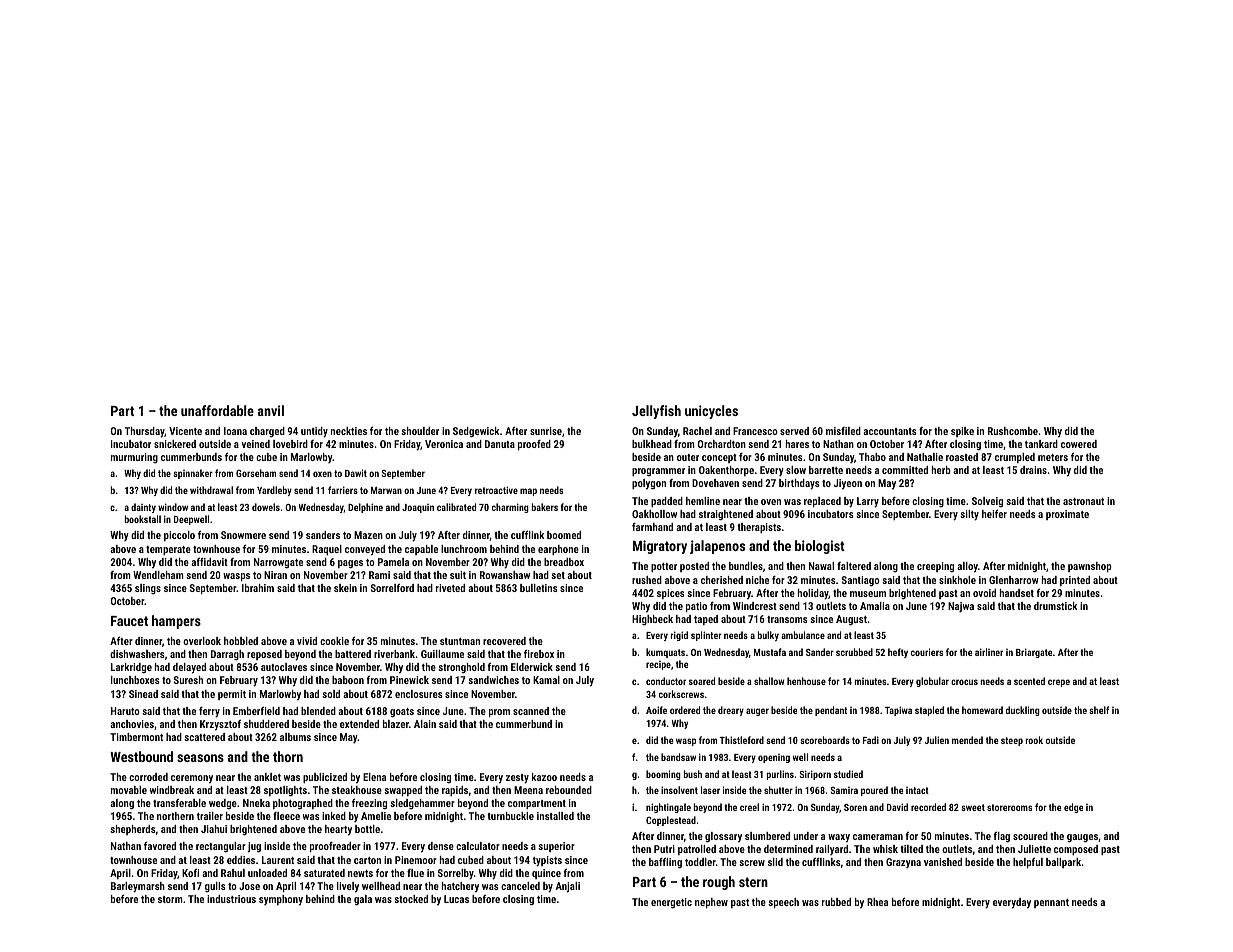 Image resolution: width=1233 pixels, height=952 pixels. What do you see at coordinates (843, 431) in the page?
I see `misfiled` at bounding box center [843, 431].
